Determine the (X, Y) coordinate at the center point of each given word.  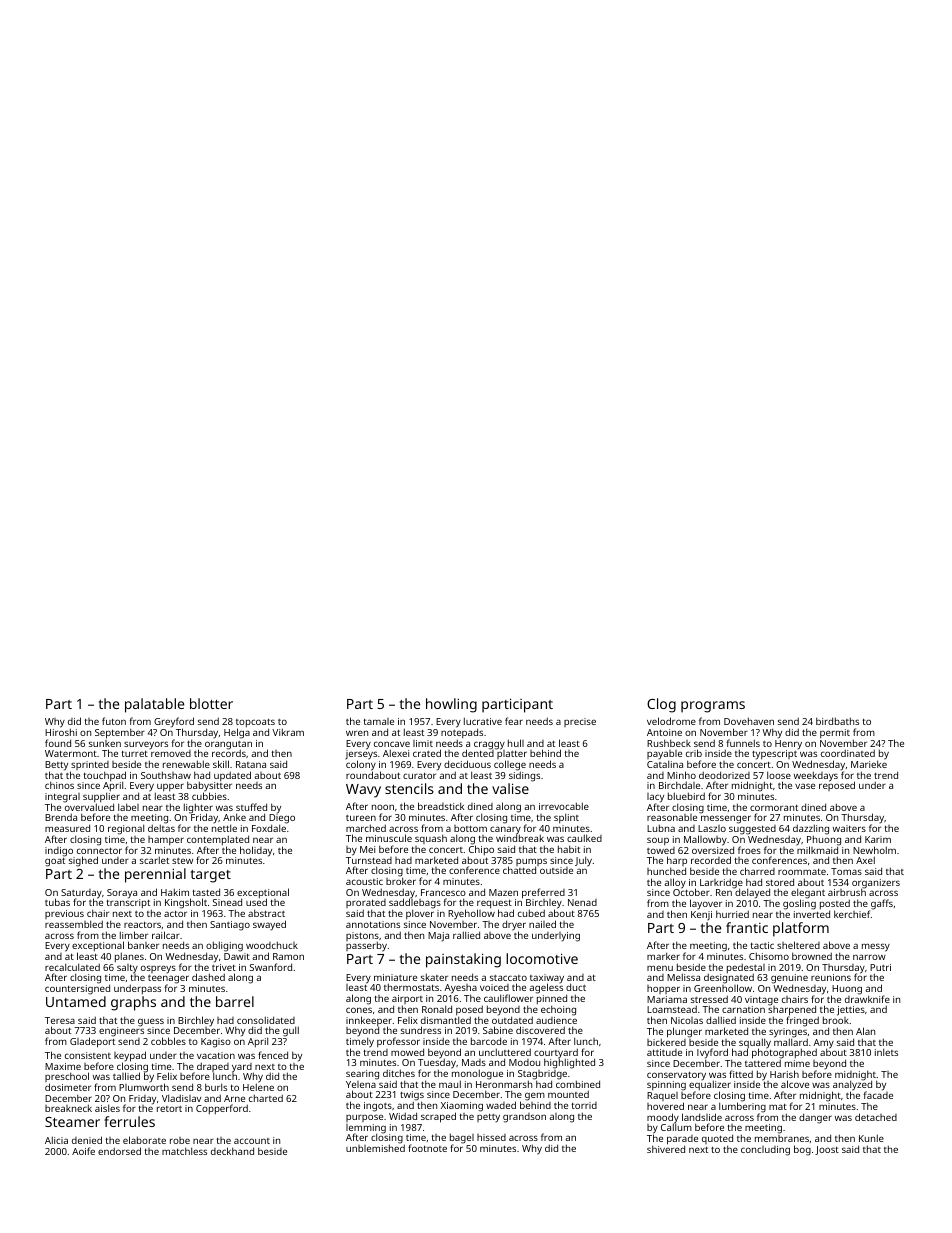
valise (510, 788)
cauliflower (508, 998)
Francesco (443, 892)
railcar (166, 935)
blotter (211, 703)
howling (451, 705)
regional (126, 829)
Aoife (83, 1151)
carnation (743, 1009)
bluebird (686, 796)
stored (780, 882)
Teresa (60, 1020)
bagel (462, 1139)
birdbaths (837, 721)
